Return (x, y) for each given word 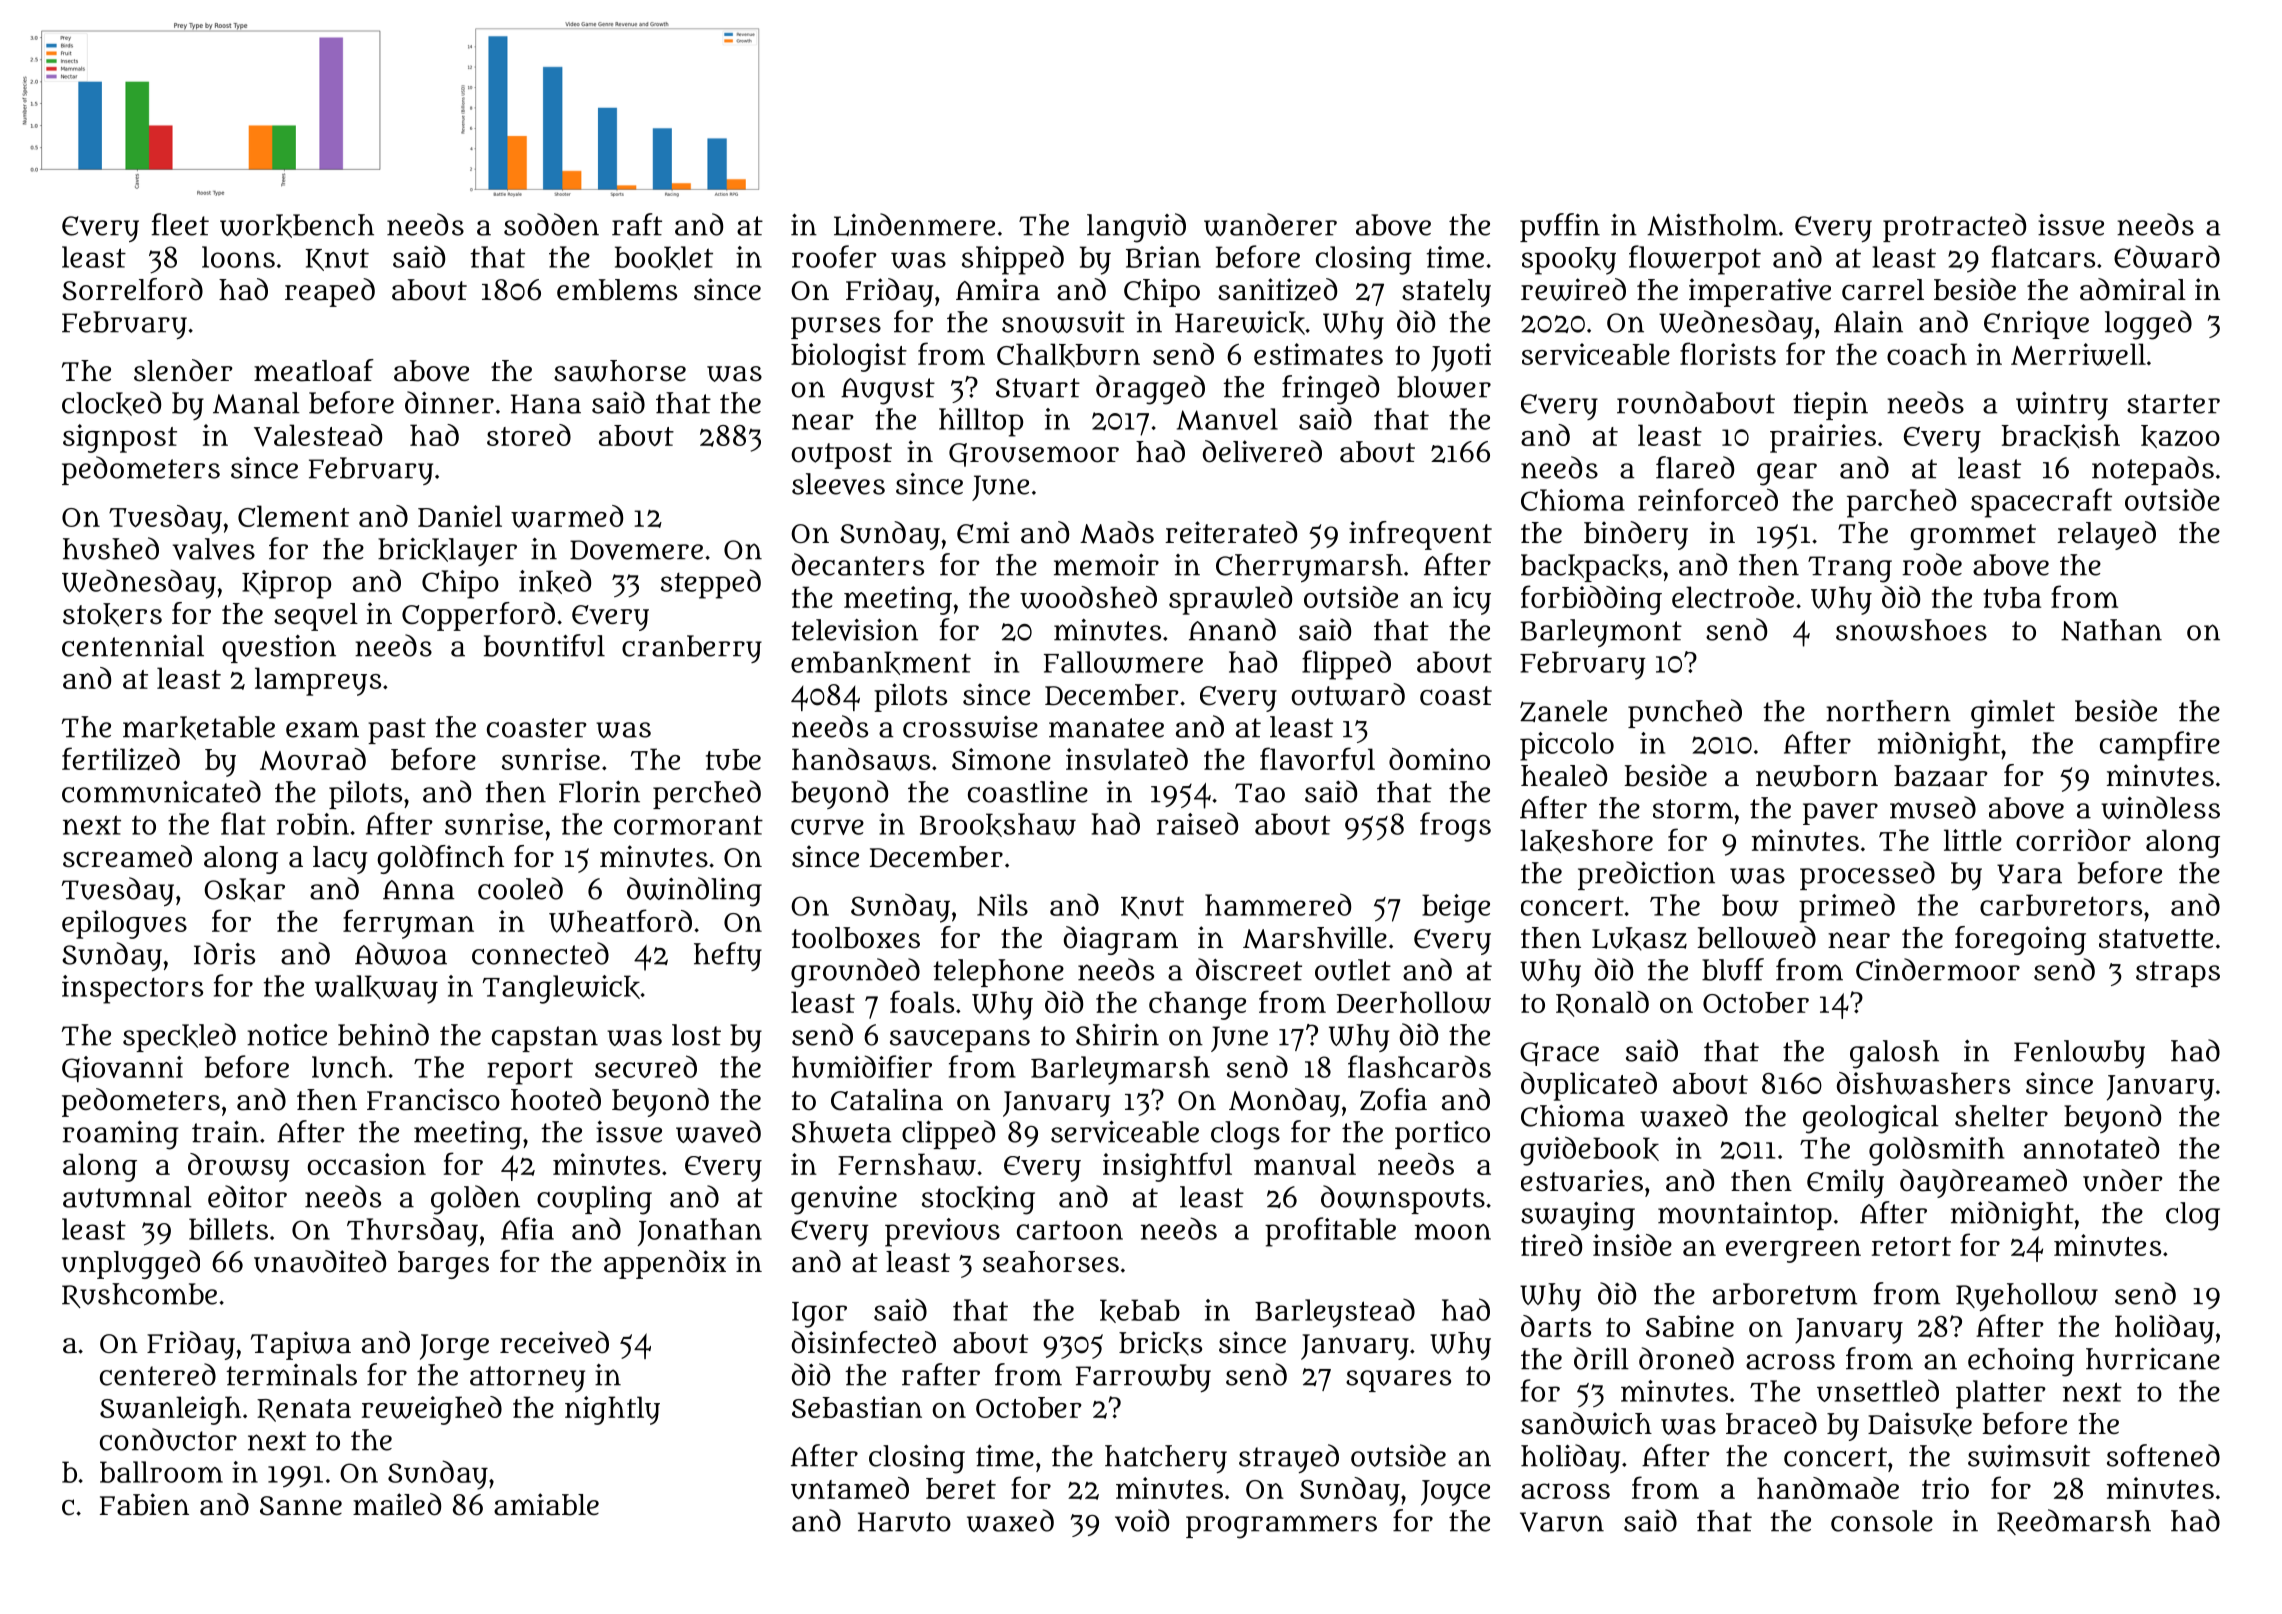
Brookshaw (998, 825)
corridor (2073, 840)
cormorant (688, 825)
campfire (2160, 746)
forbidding (1591, 600)
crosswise (970, 727)
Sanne (301, 1506)
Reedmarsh (2074, 1522)
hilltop (981, 422)
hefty (728, 956)
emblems (617, 290)
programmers (1281, 1527)
